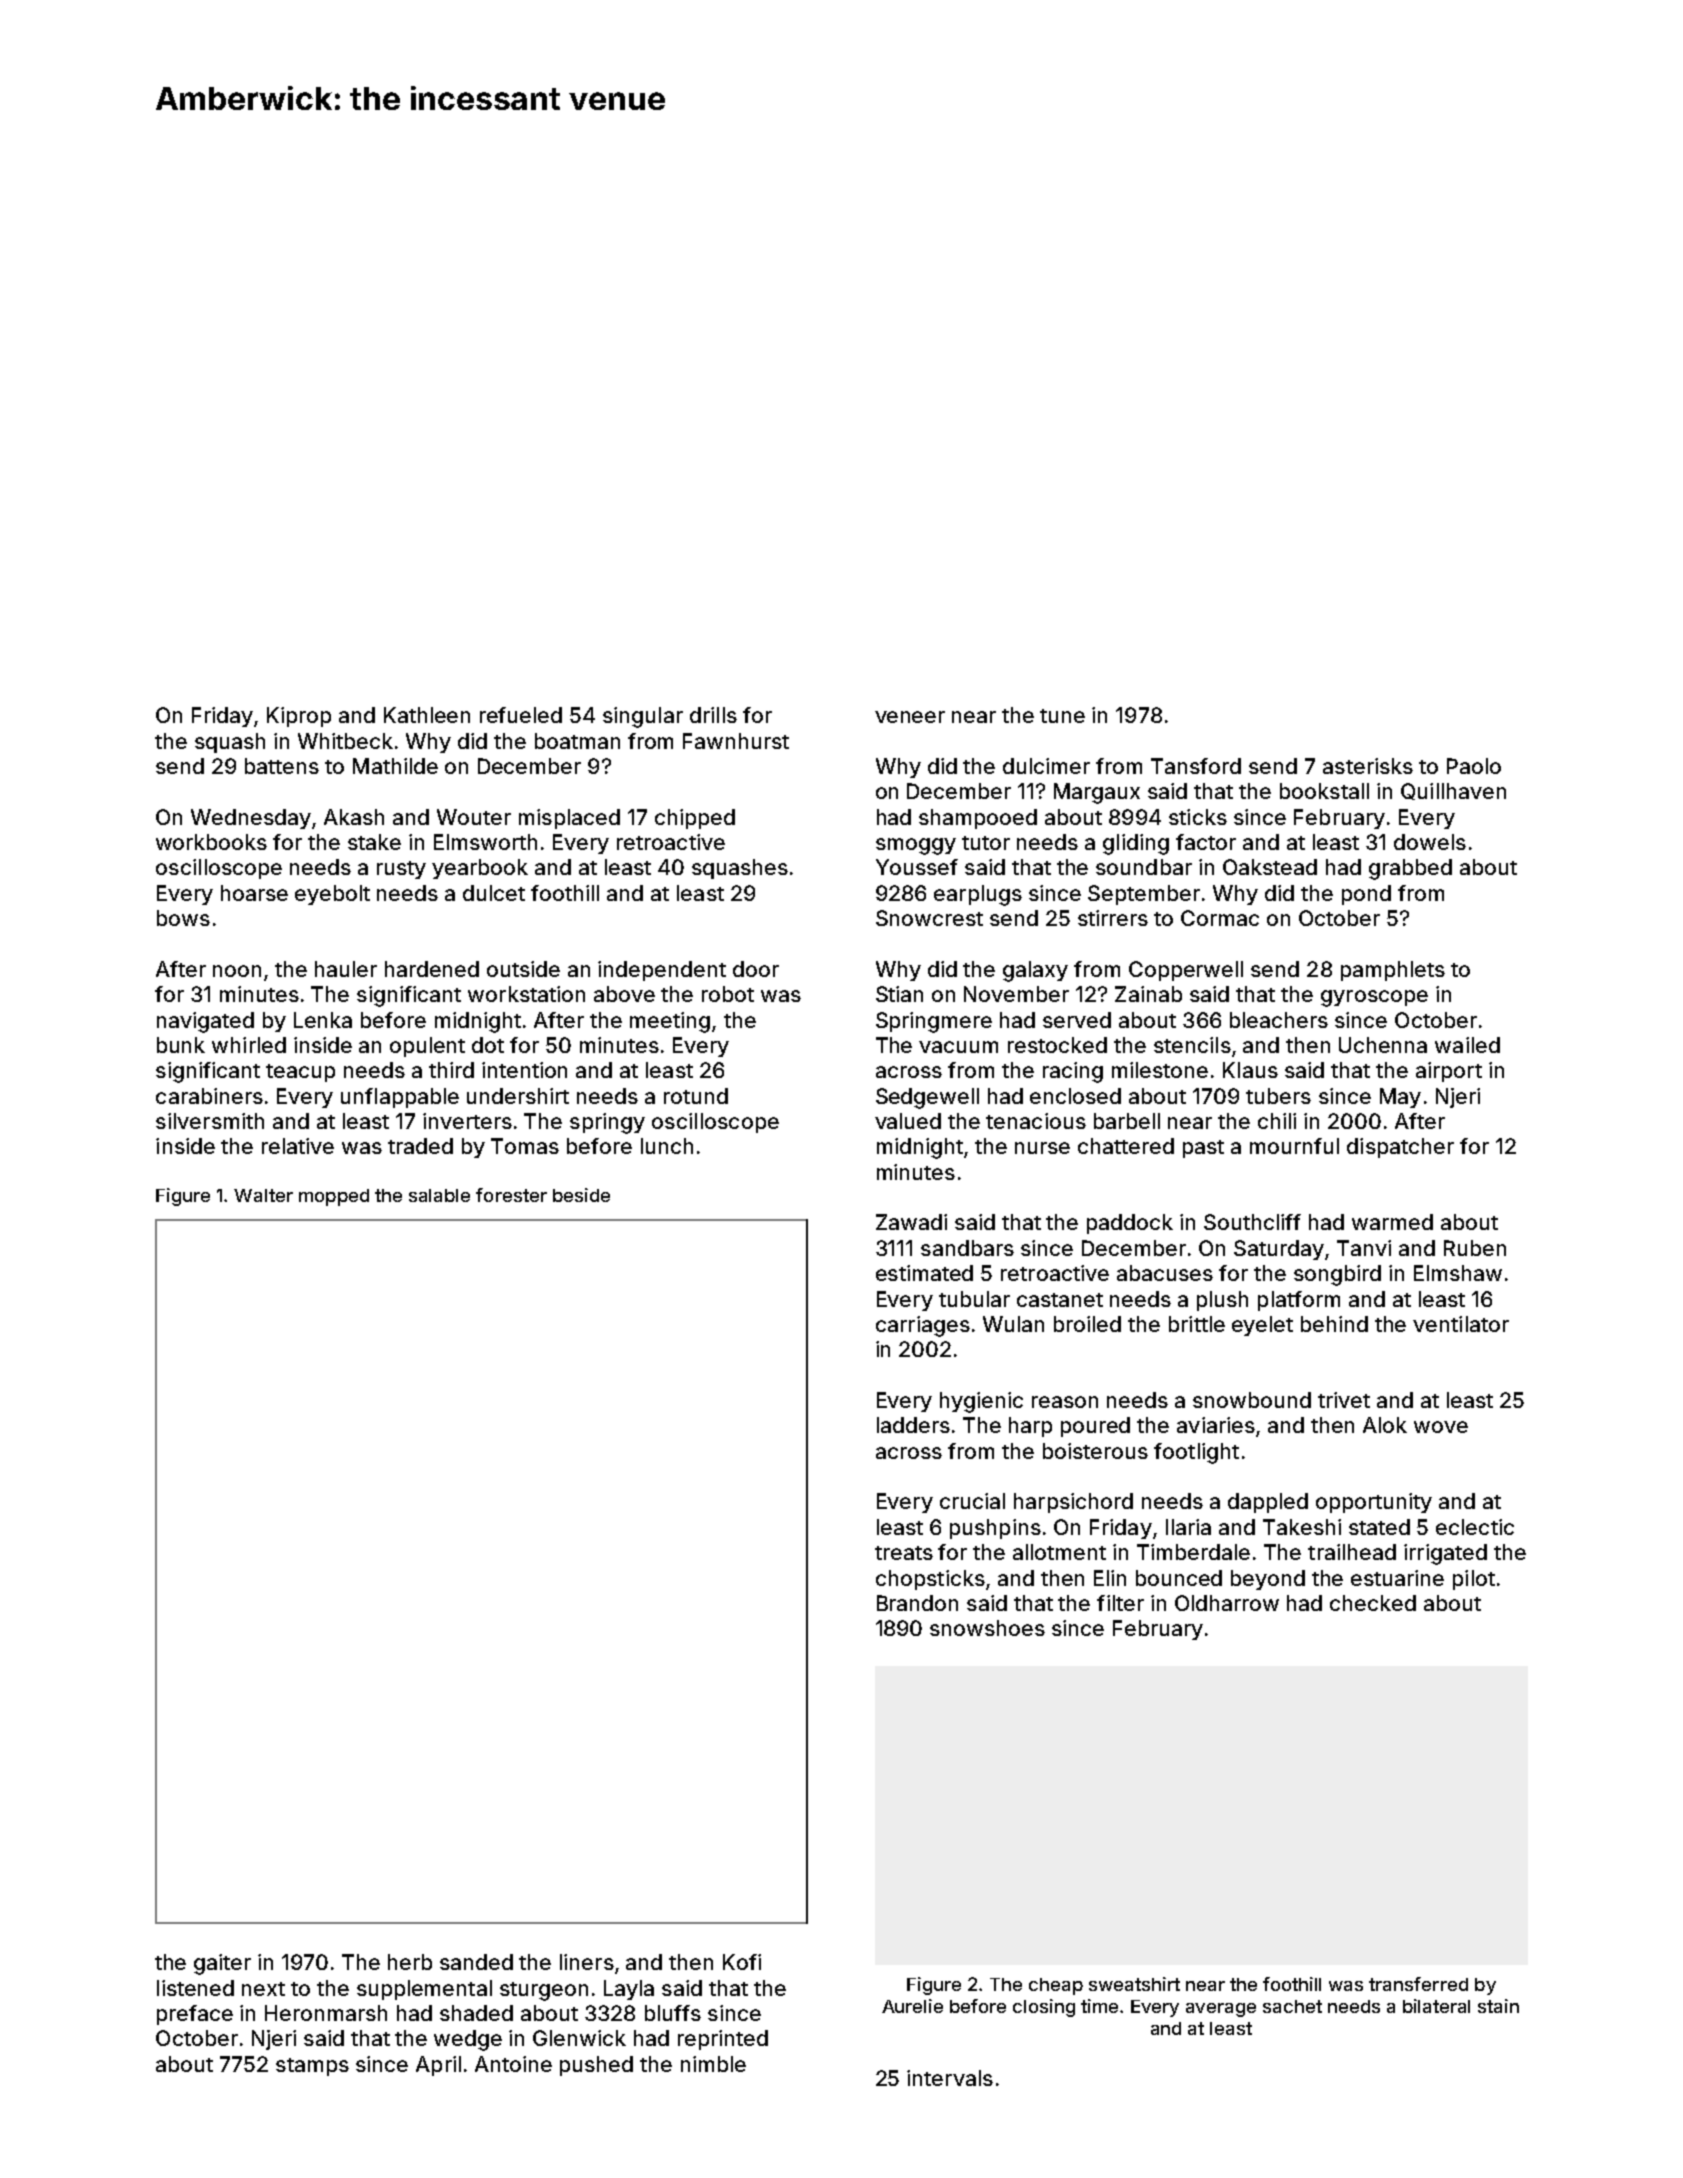  What do you see at coordinates (222, 1964) in the screenshot?
I see `gaiter` at bounding box center [222, 1964].
